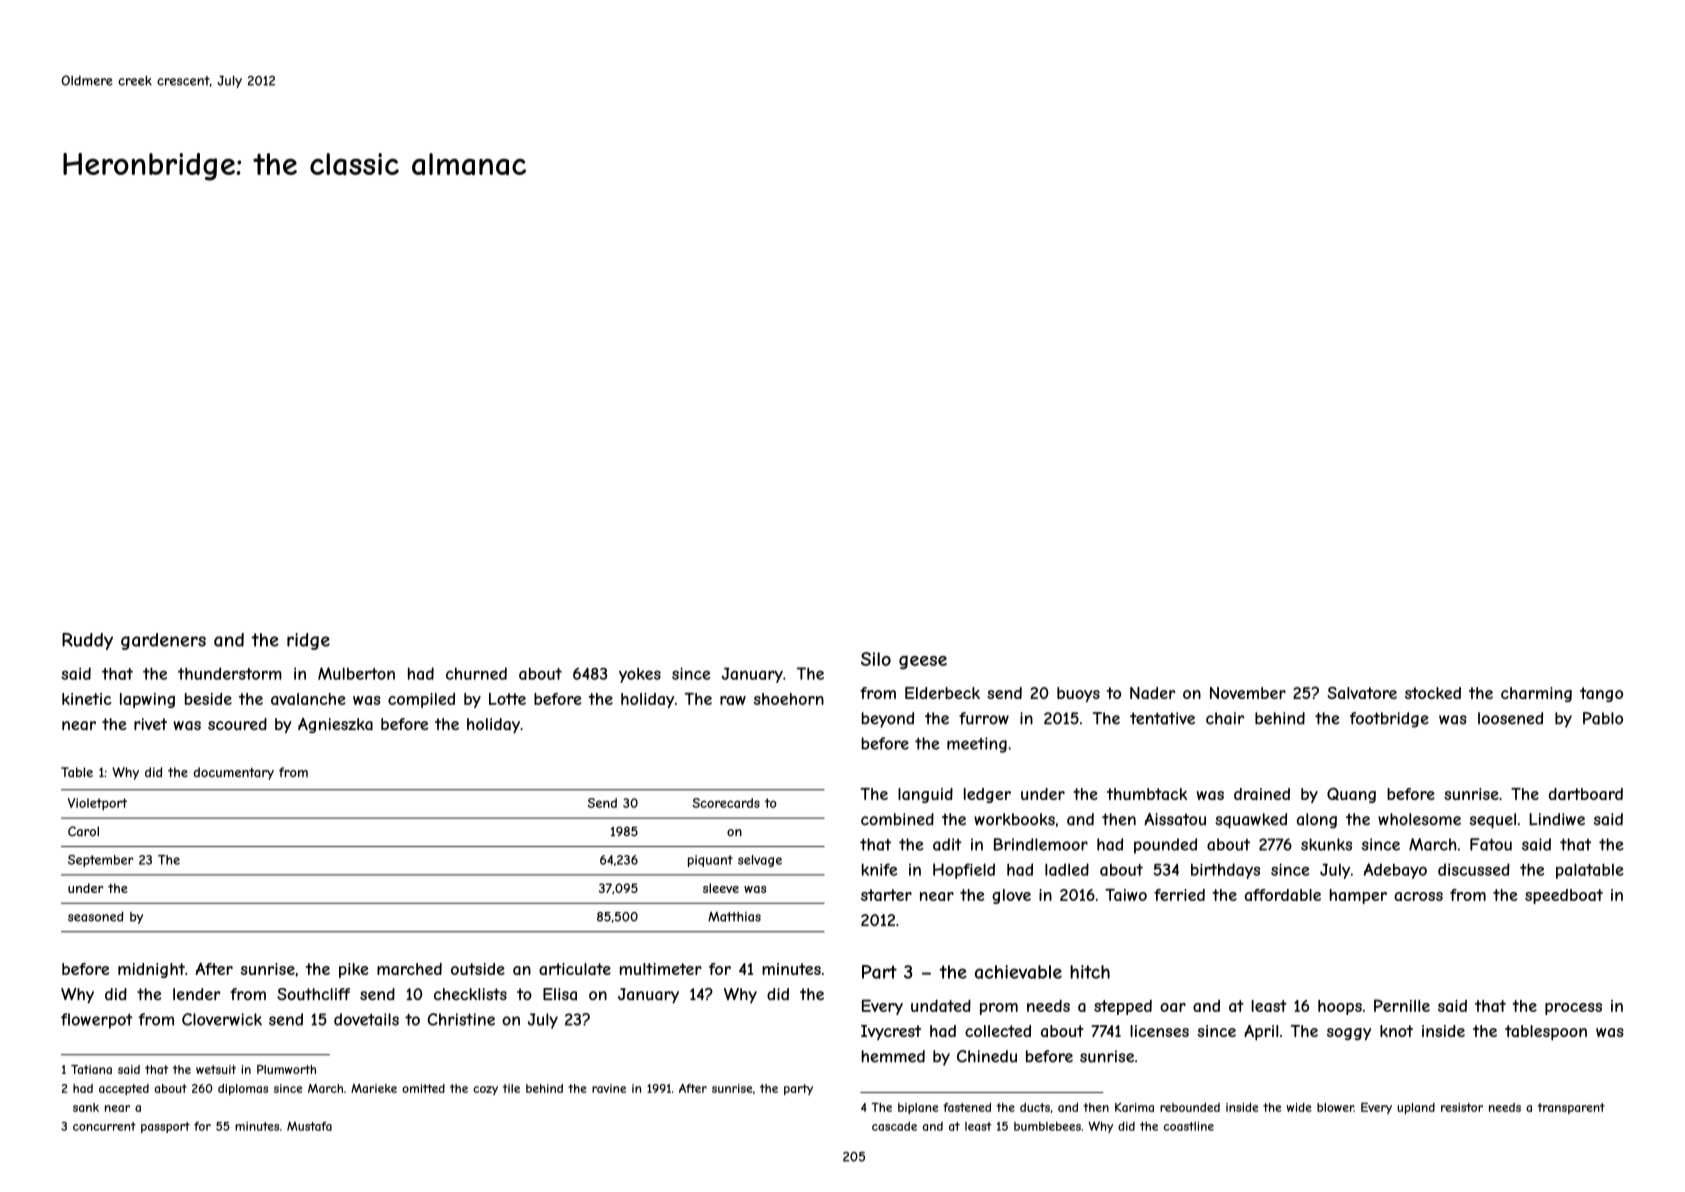 This screenshot has height=1192, width=1685. Describe the element at coordinates (124, 1089) in the screenshot. I see `accepted` at that location.
